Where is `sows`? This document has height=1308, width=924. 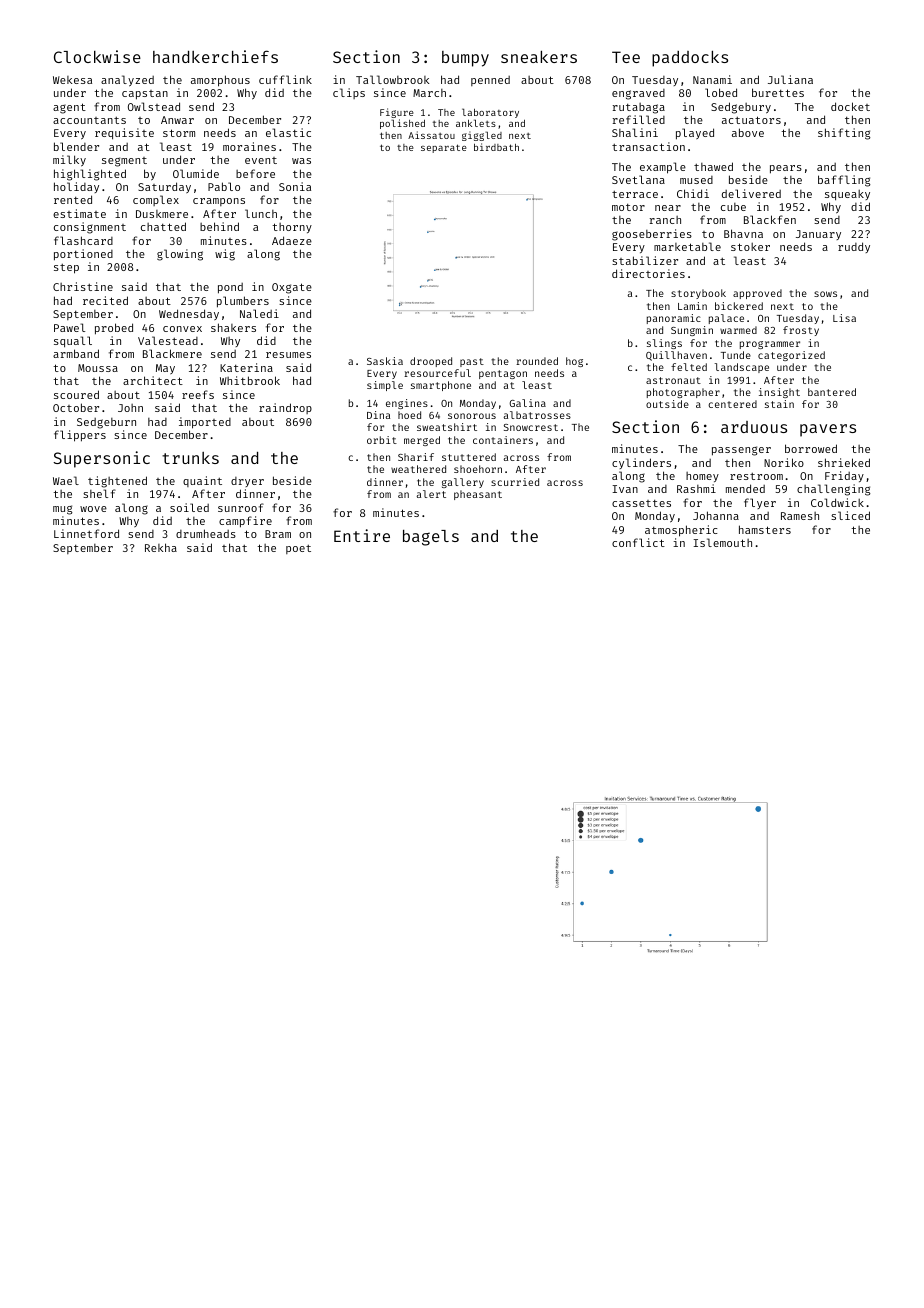 sows is located at coordinates (825, 294).
